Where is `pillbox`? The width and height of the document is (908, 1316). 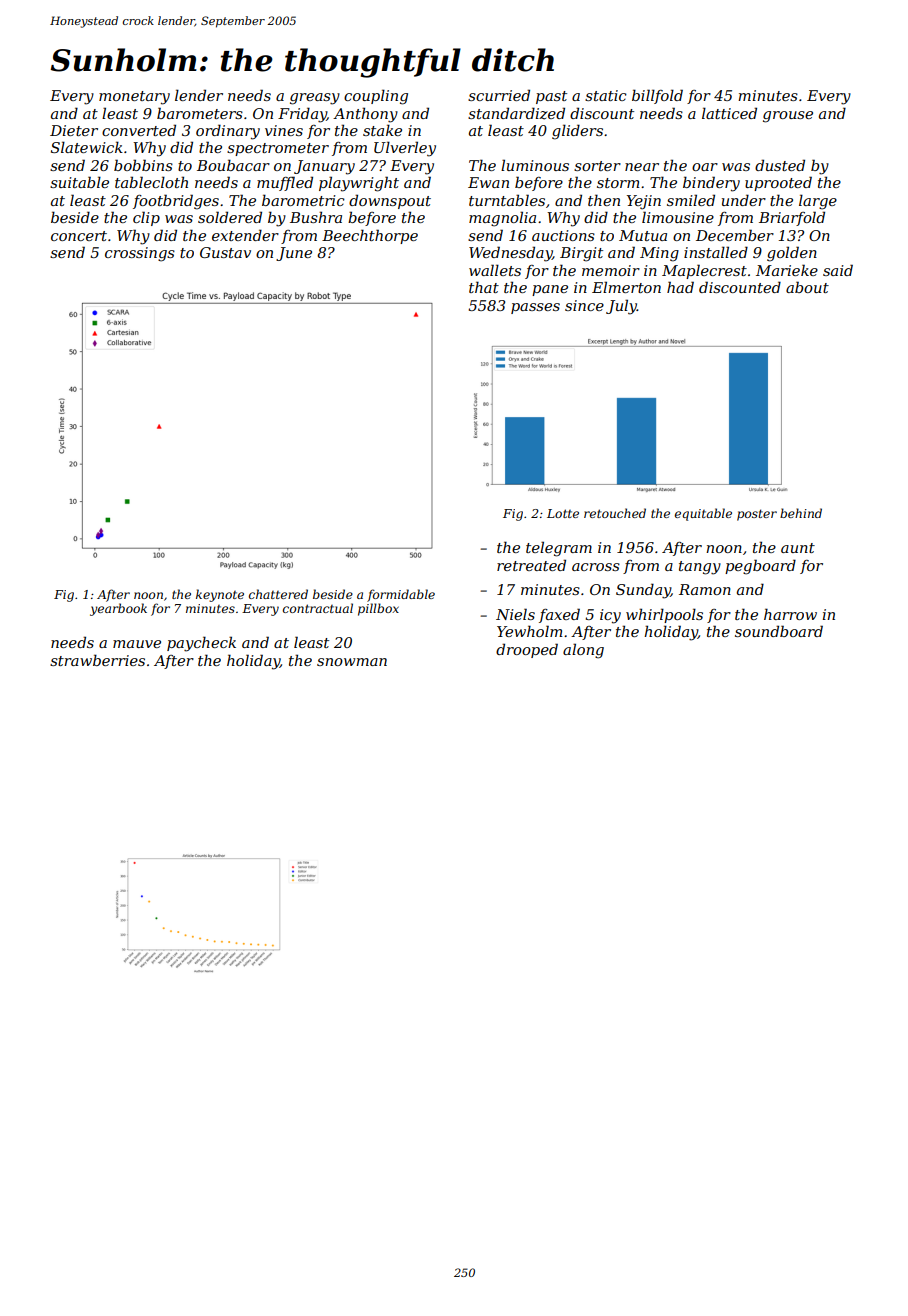 pillbox is located at coordinates (378, 609).
